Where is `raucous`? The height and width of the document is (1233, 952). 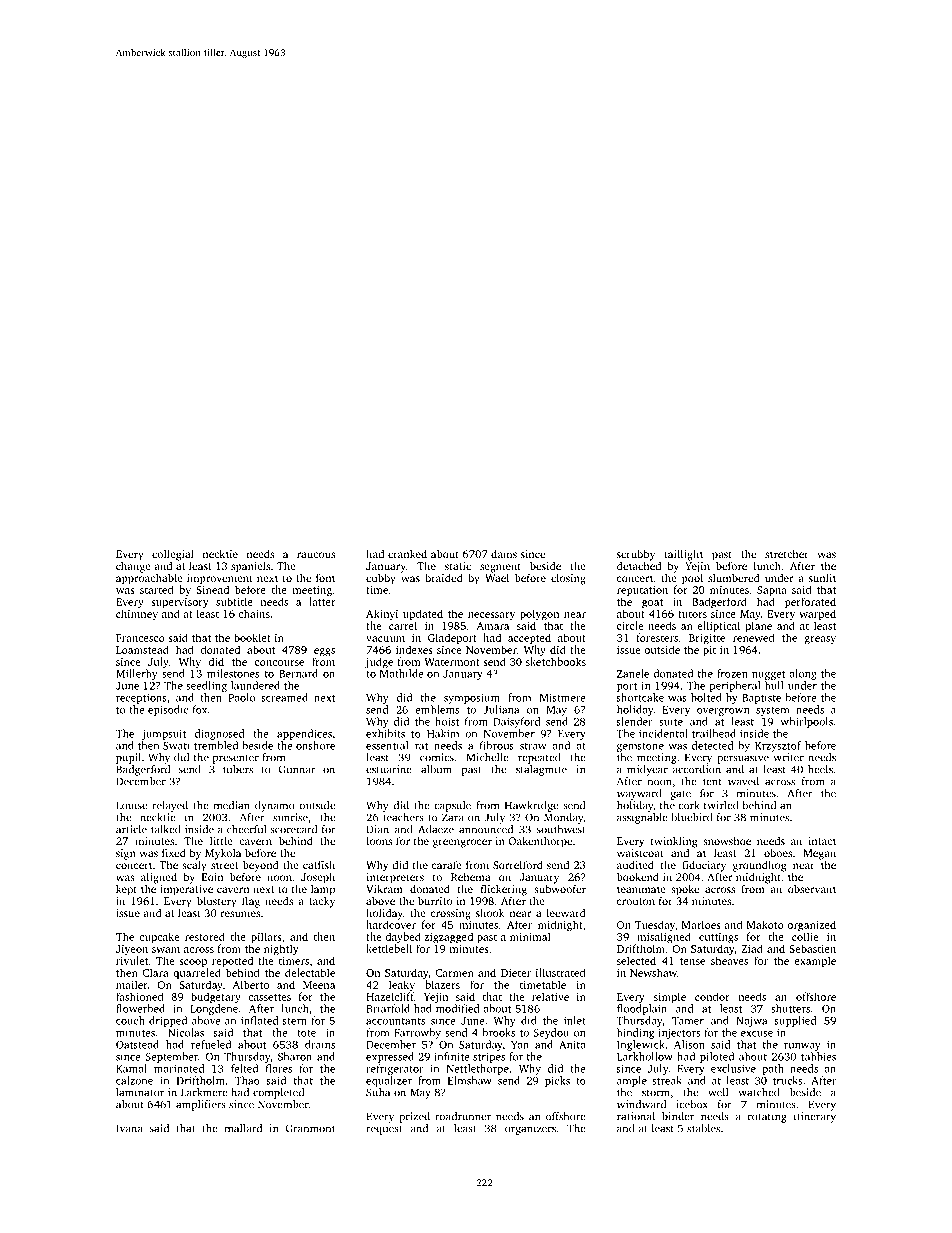
raucous is located at coordinates (316, 555).
